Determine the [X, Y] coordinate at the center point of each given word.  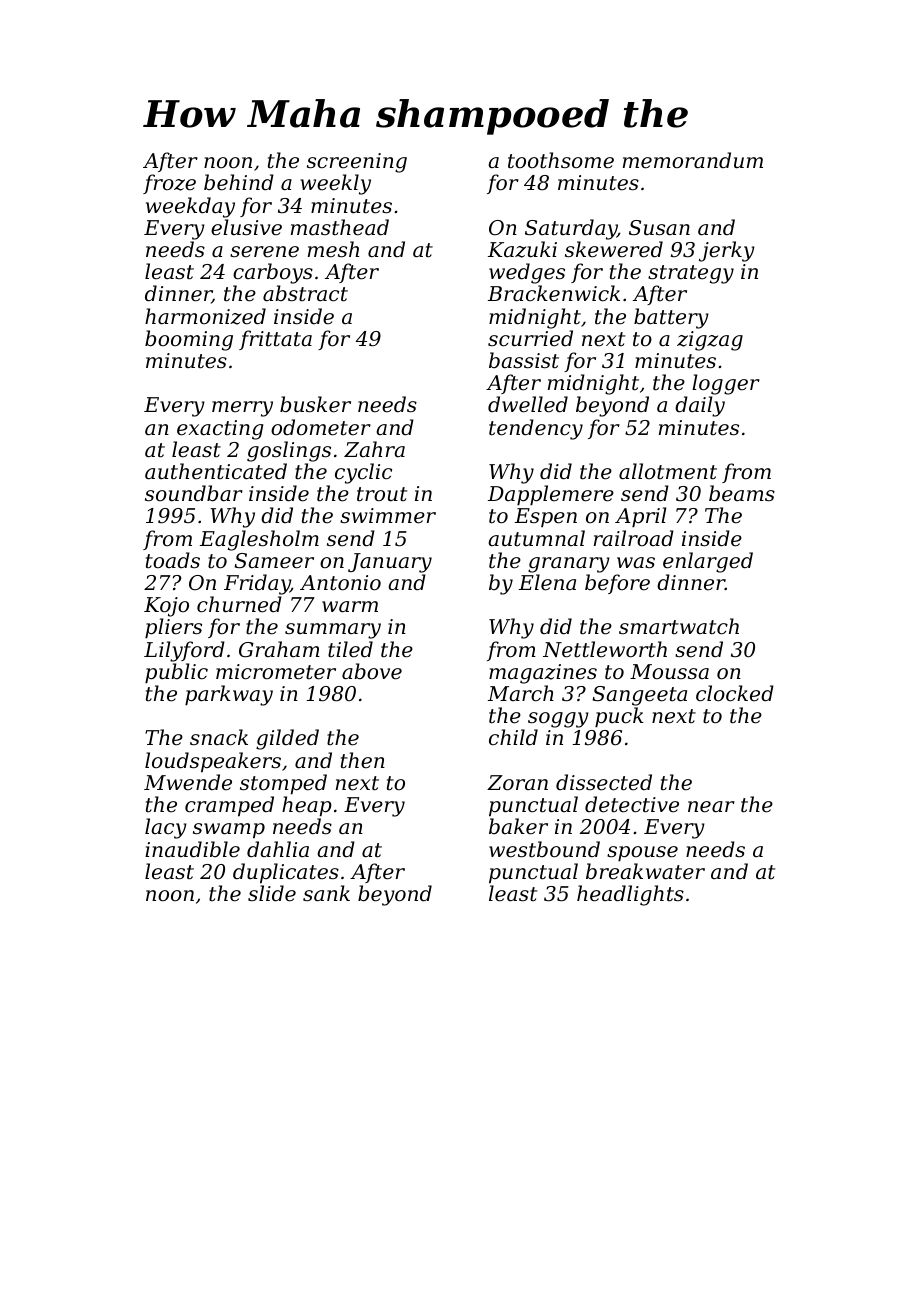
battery [671, 318]
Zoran [517, 783]
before [617, 584]
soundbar [194, 493]
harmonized [205, 316]
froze [169, 184]
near [711, 807]
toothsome [561, 160]
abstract [305, 293]
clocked [735, 693]
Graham [279, 649]
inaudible [192, 849]
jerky [727, 251]
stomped [283, 784]
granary [569, 565]
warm [350, 607]
